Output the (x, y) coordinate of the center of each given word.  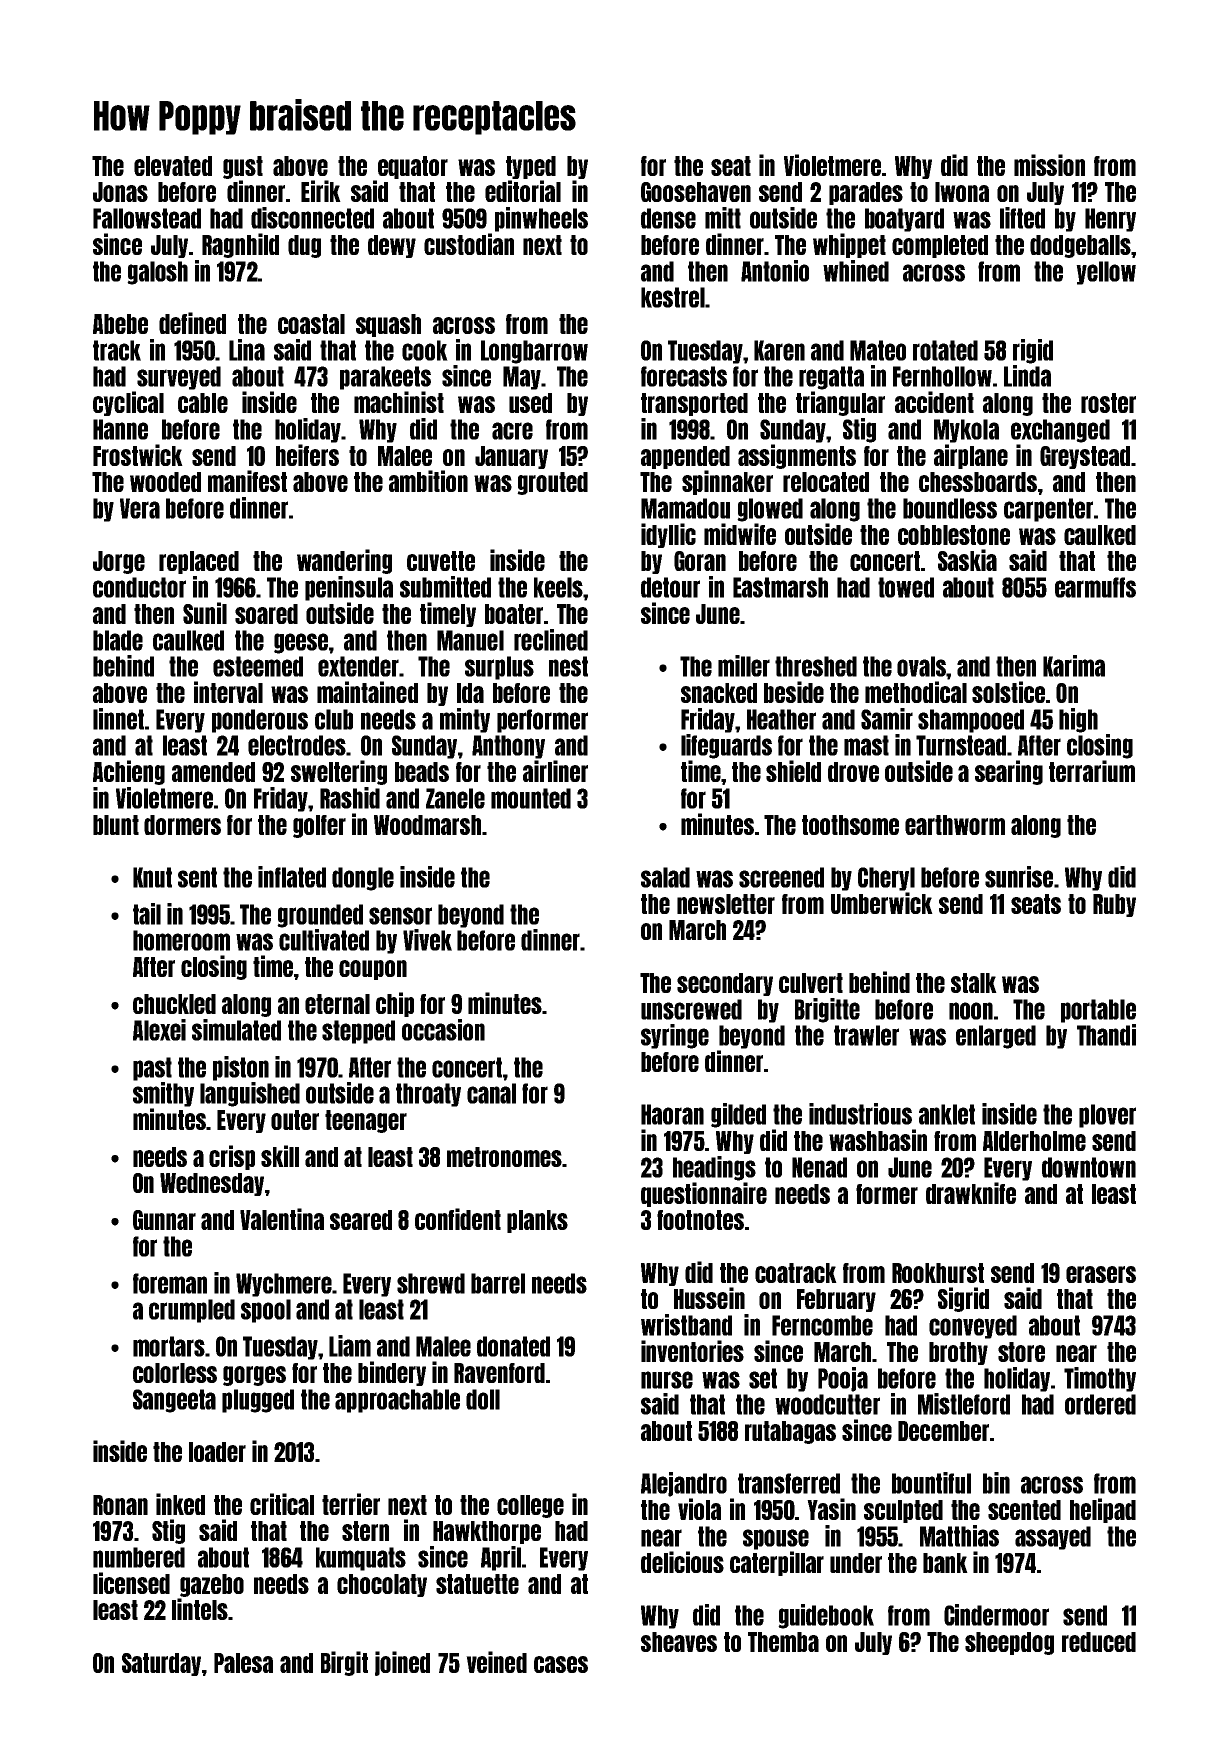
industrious (860, 1114)
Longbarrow (534, 352)
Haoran (672, 1114)
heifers (307, 455)
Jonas (120, 192)
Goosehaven (696, 192)
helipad (1103, 1510)
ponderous (260, 721)
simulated (236, 1030)
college (530, 1506)
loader (217, 1452)
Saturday (161, 1664)
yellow (1106, 273)
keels (558, 587)
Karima (1074, 666)
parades (866, 193)
